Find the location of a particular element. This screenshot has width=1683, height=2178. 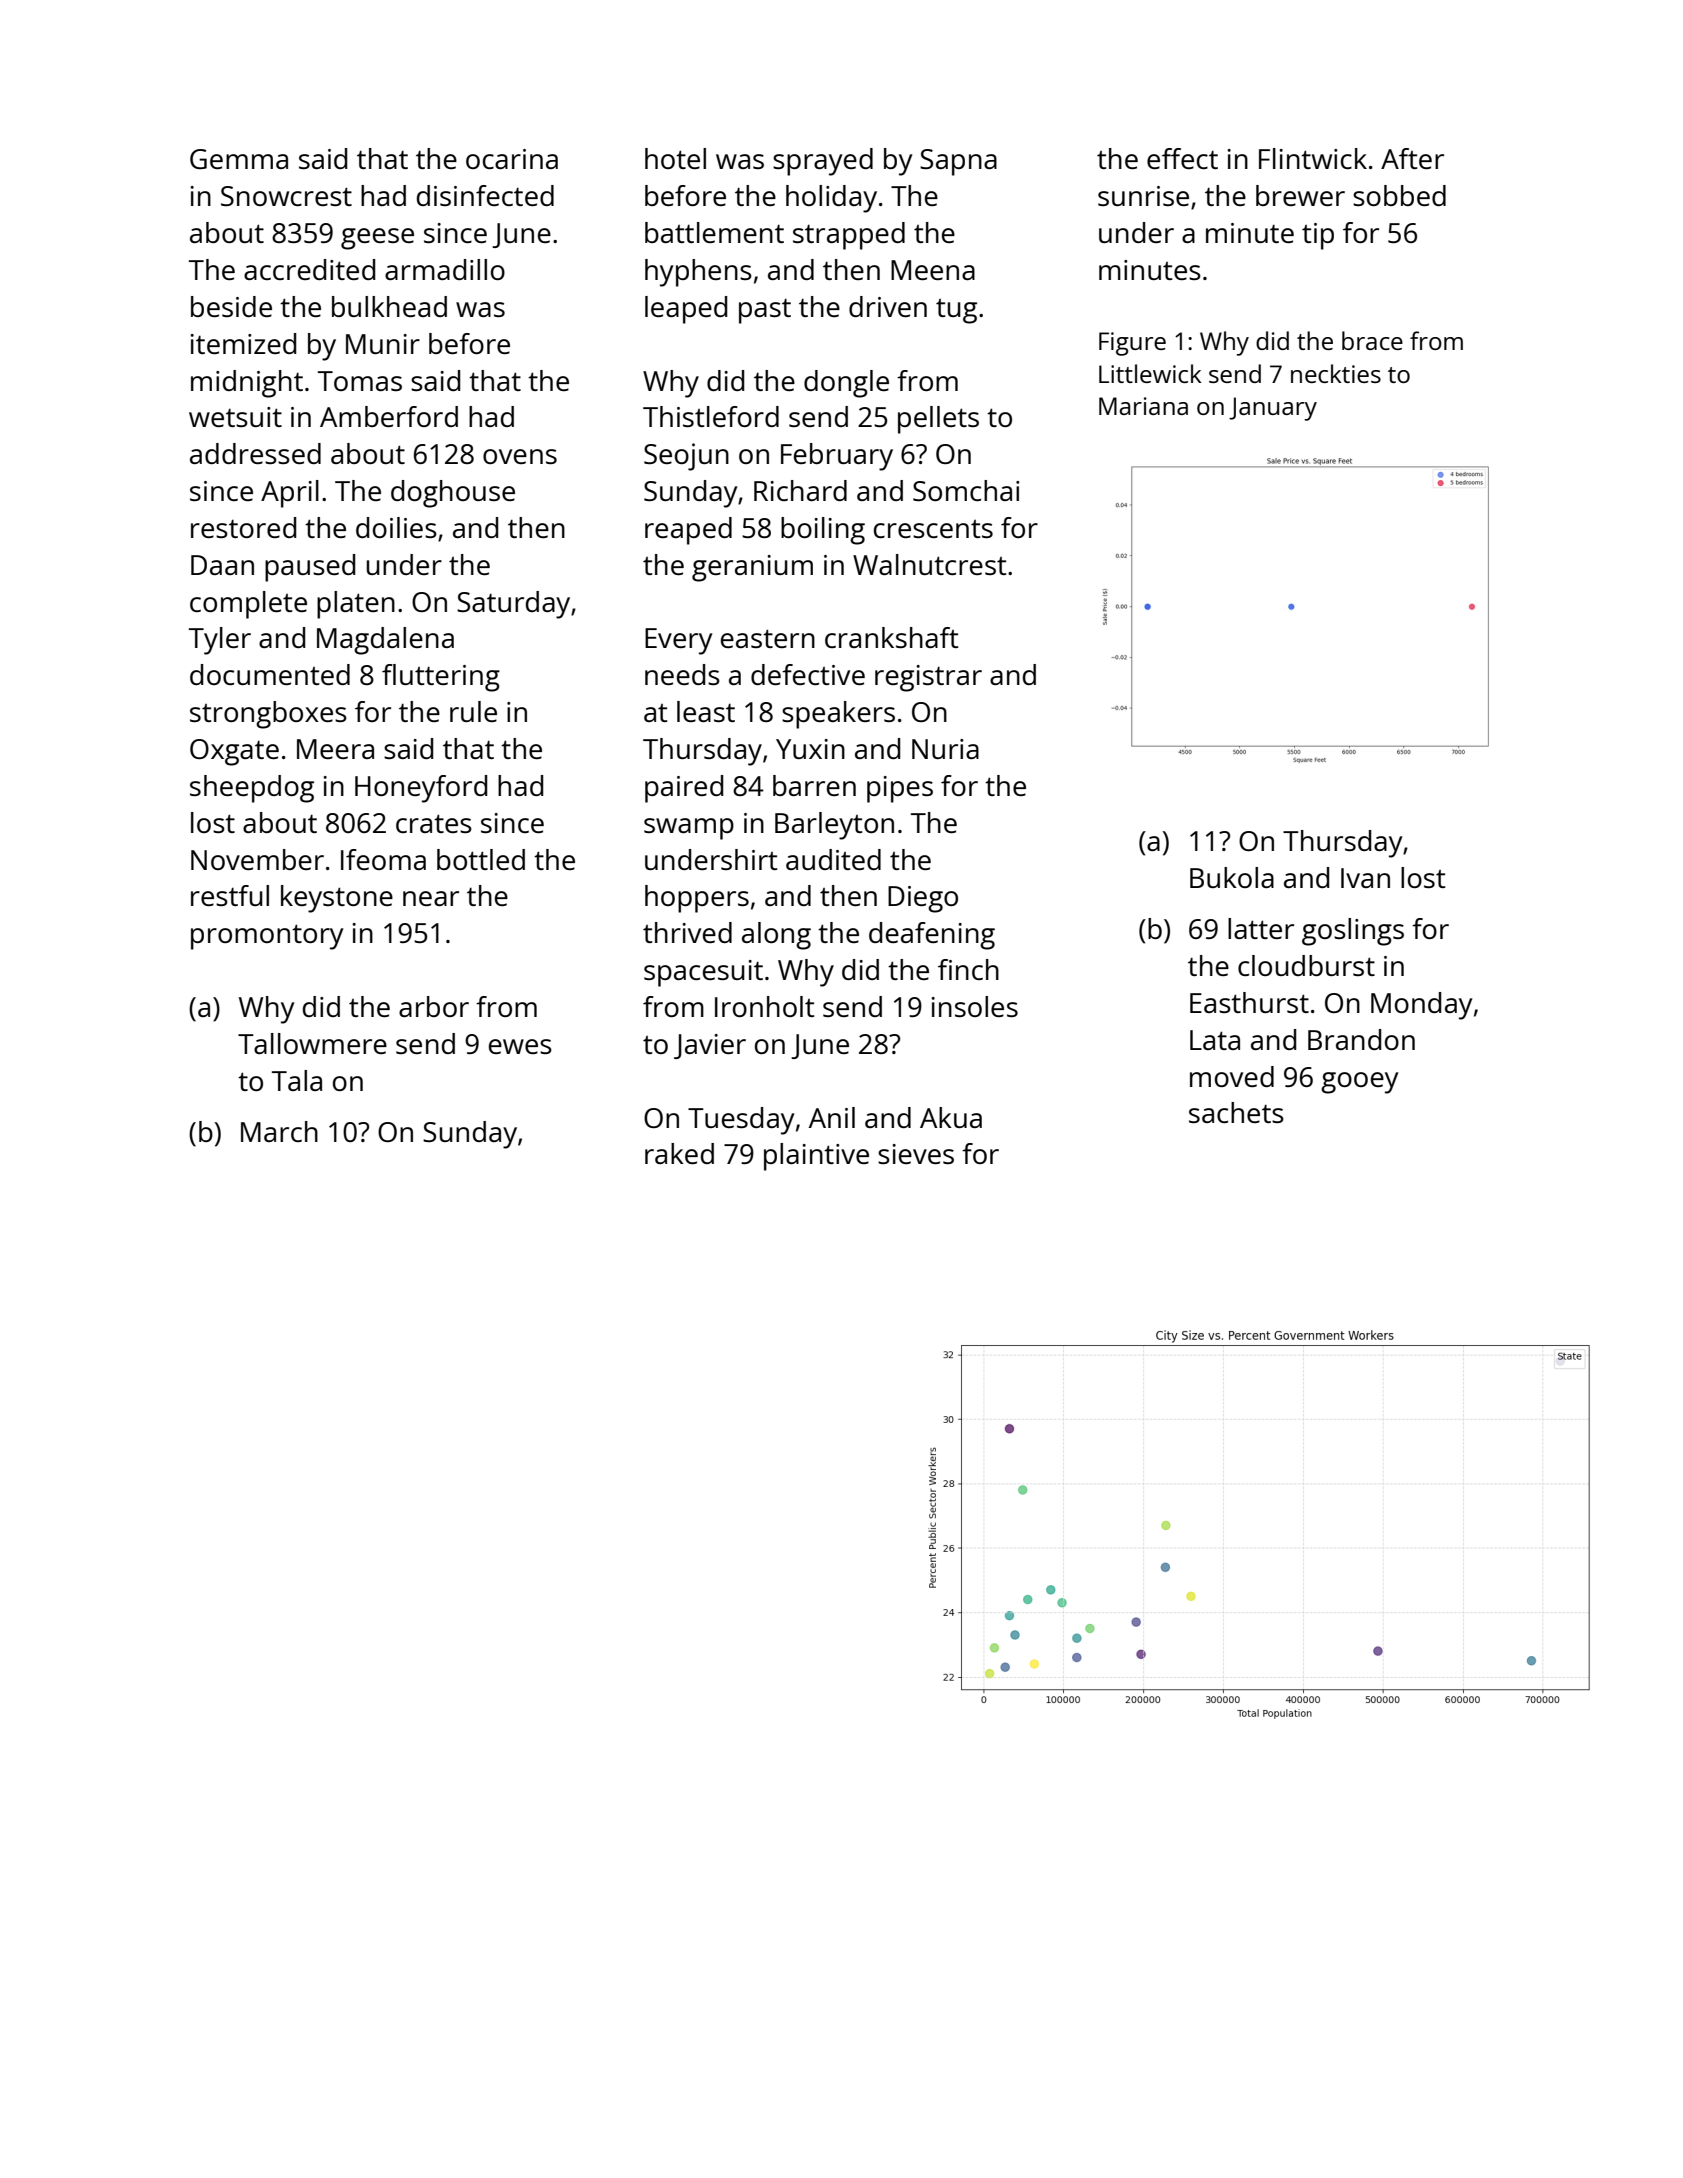

sachets is located at coordinates (1236, 1112).
